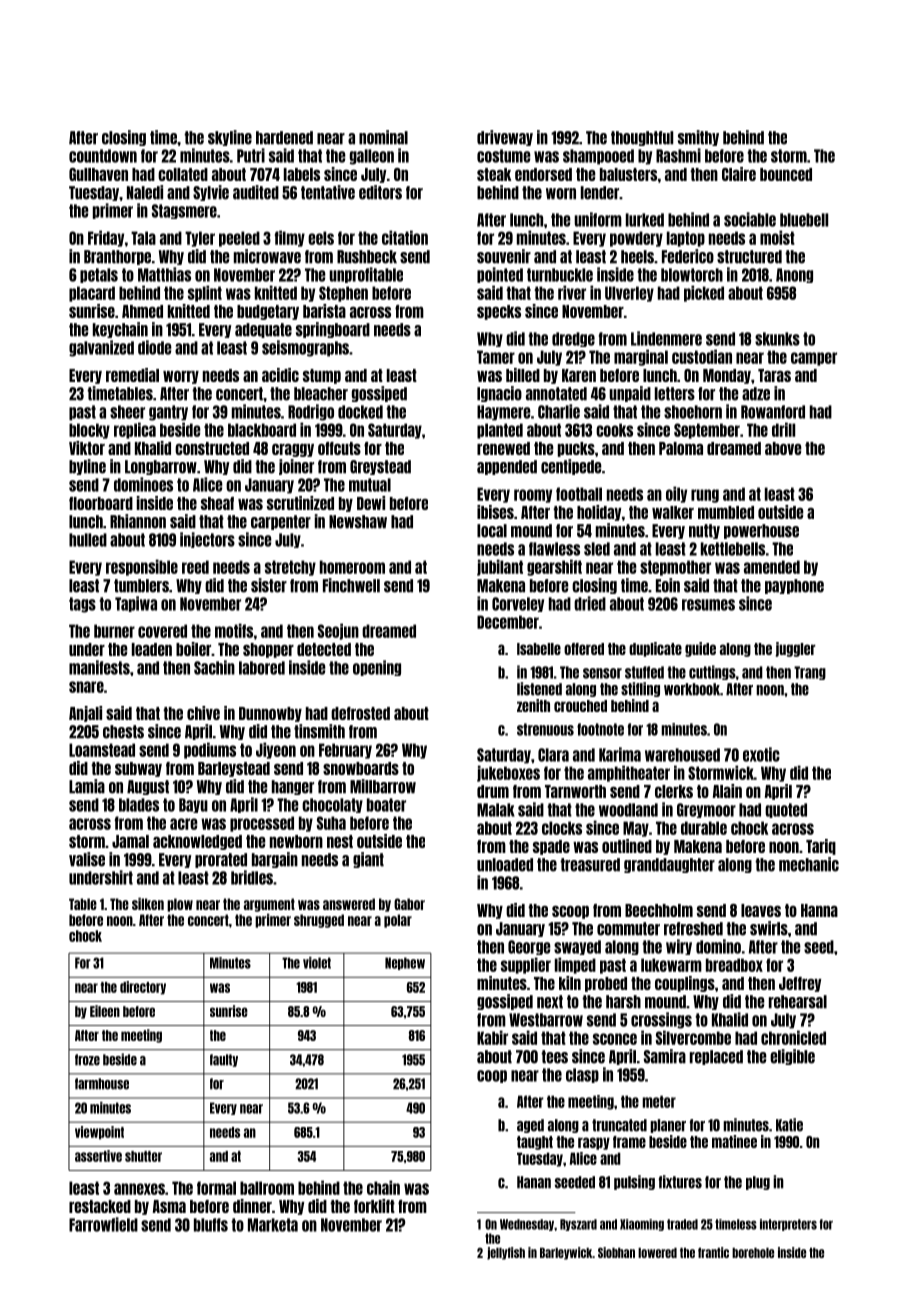 This screenshot has height=1316, width=908. What do you see at coordinates (804, 220) in the screenshot?
I see `bluebell` at bounding box center [804, 220].
